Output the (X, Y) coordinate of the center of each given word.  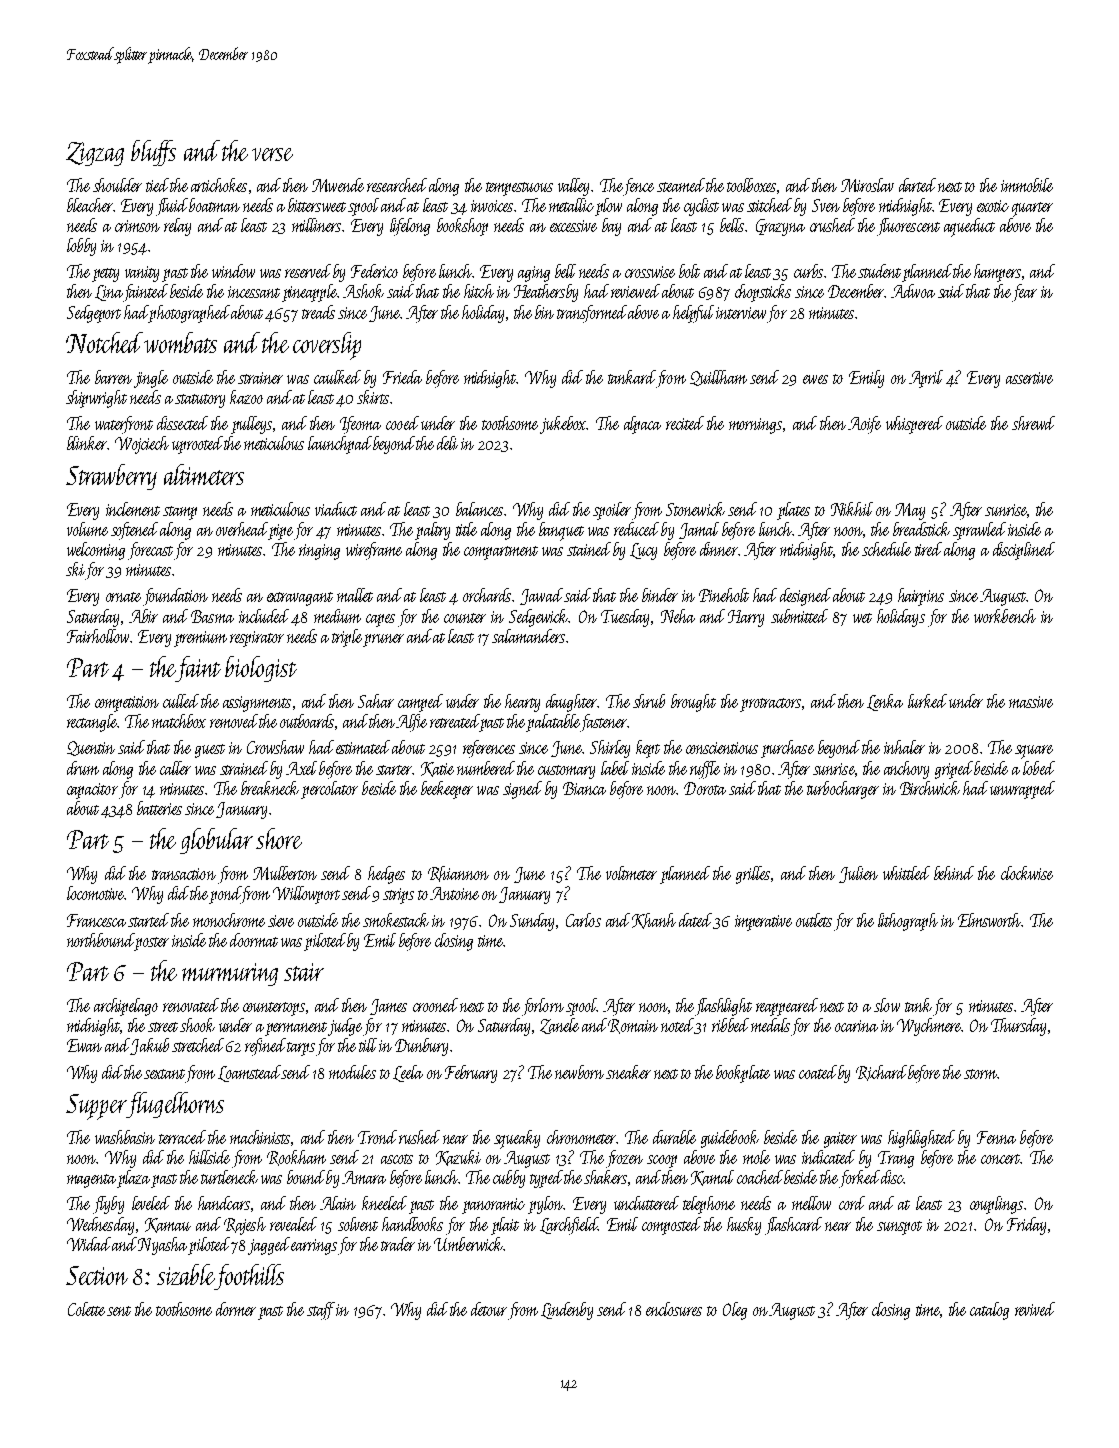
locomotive (96, 893)
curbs (808, 271)
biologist (261, 669)
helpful (693, 314)
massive (1031, 702)
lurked (927, 701)
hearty (522, 703)
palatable (553, 723)
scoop (662, 1161)
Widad (89, 1244)
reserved (308, 271)
